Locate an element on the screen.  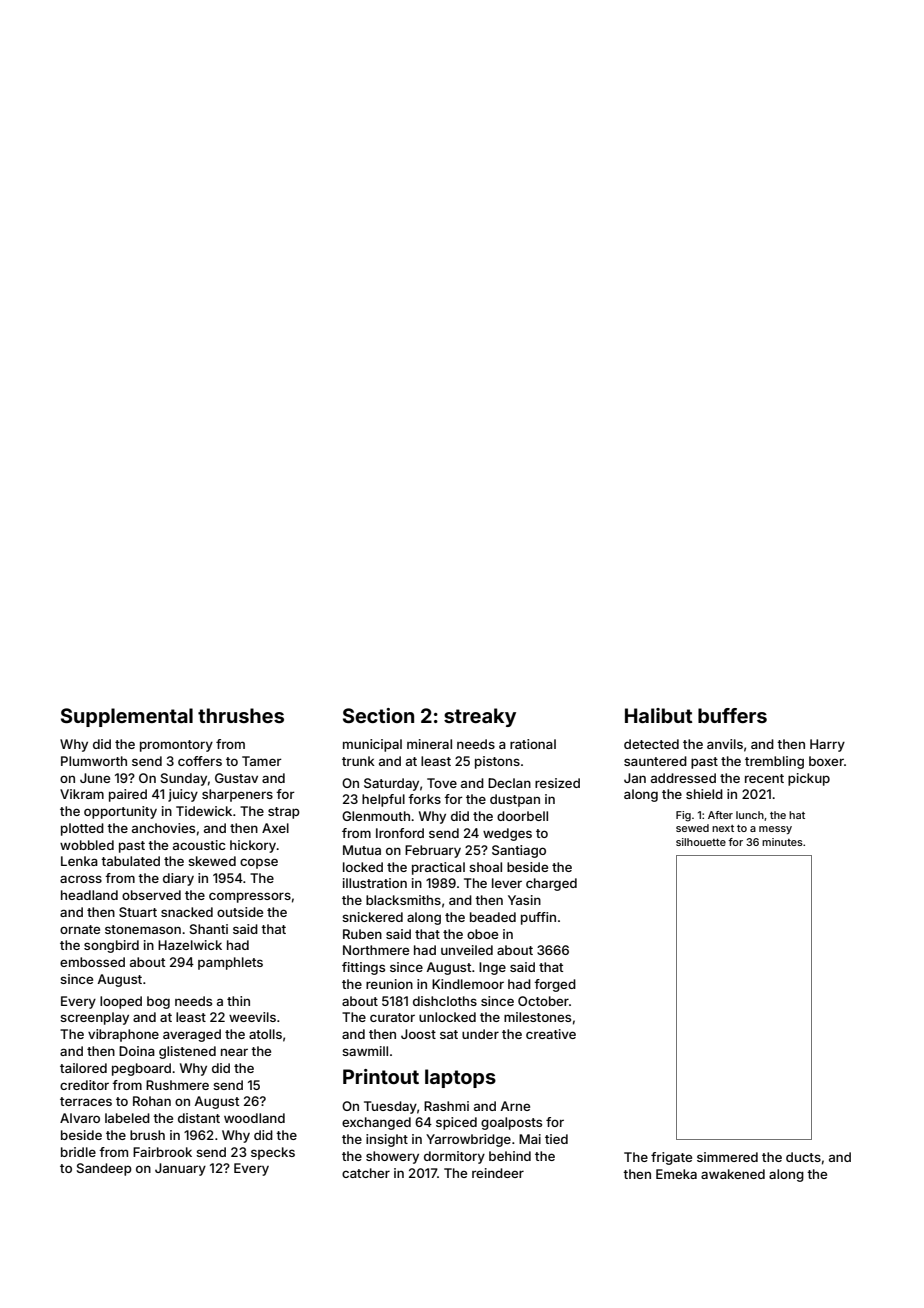
municipal is located at coordinates (372, 745).
